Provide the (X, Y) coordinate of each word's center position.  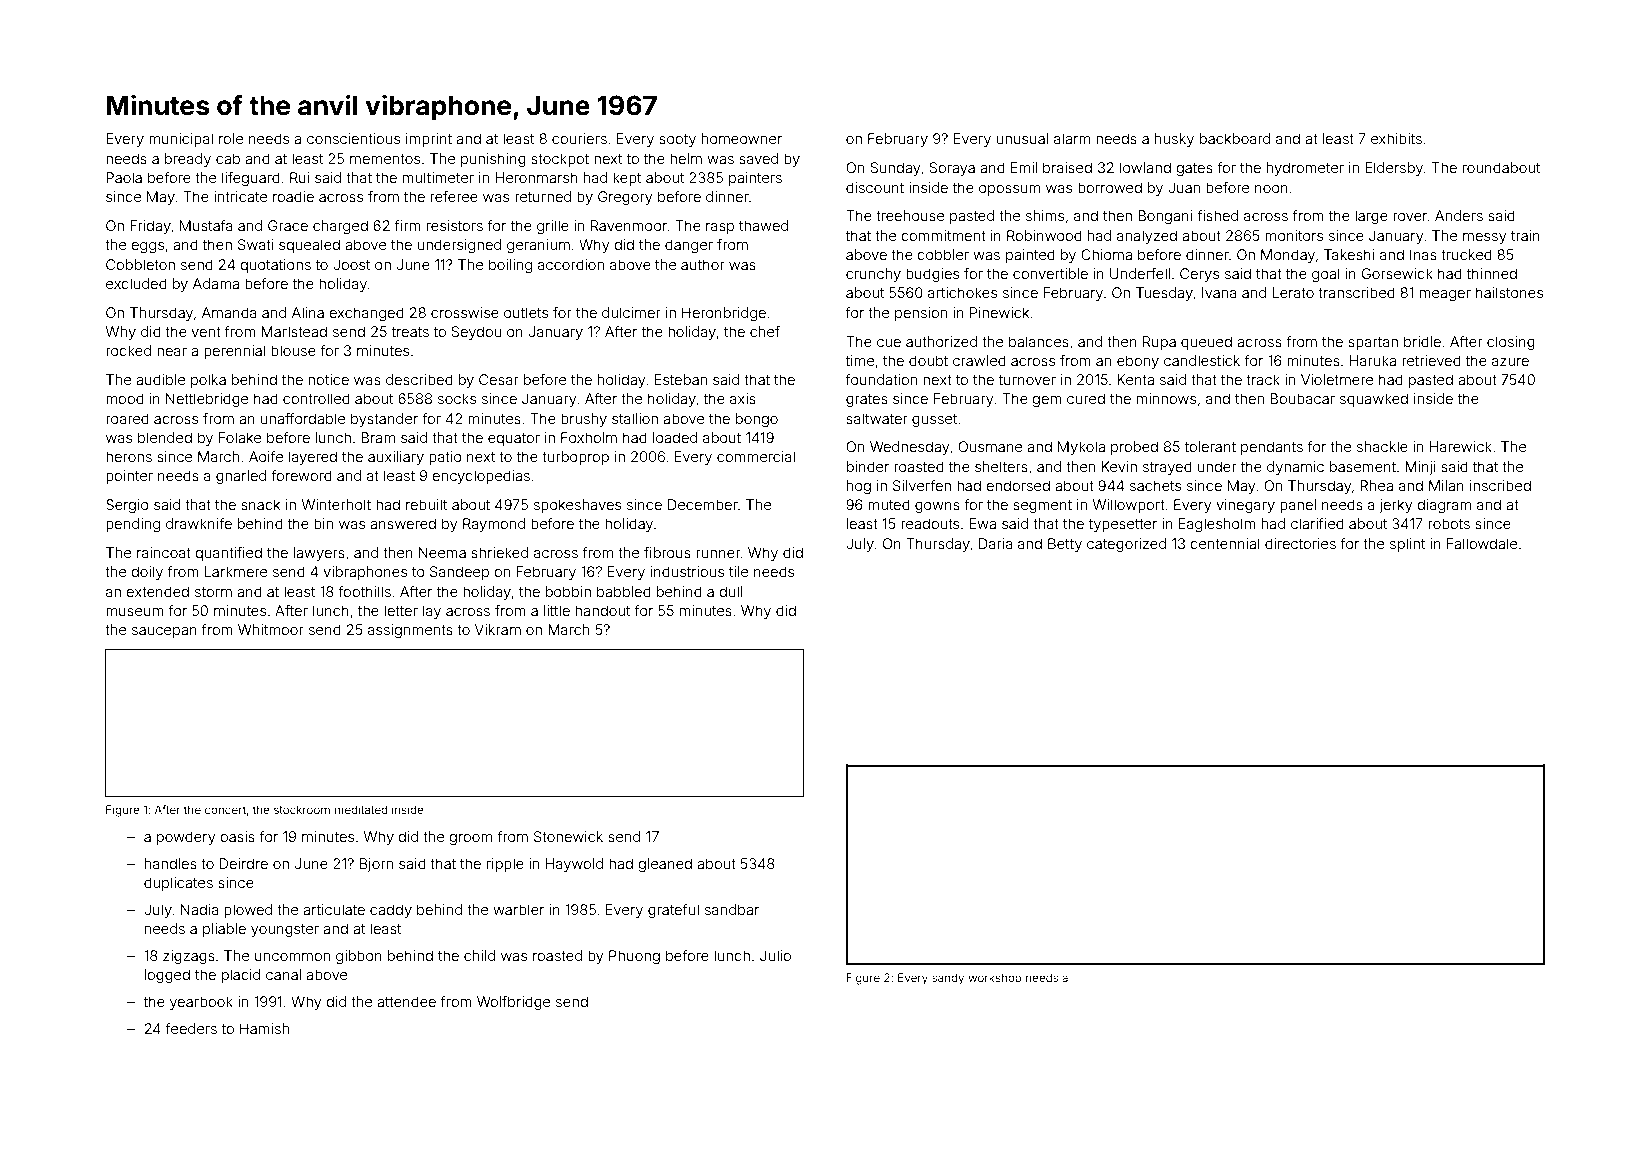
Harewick (1461, 446)
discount (875, 187)
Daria (996, 543)
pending (133, 525)
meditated (361, 809)
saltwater (877, 418)
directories (1300, 543)
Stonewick (568, 836)
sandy (948, 979)
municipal (181, 140)
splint (1407, 545)
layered (313, 458)
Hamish (264, 1028)
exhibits (1396, 138)
